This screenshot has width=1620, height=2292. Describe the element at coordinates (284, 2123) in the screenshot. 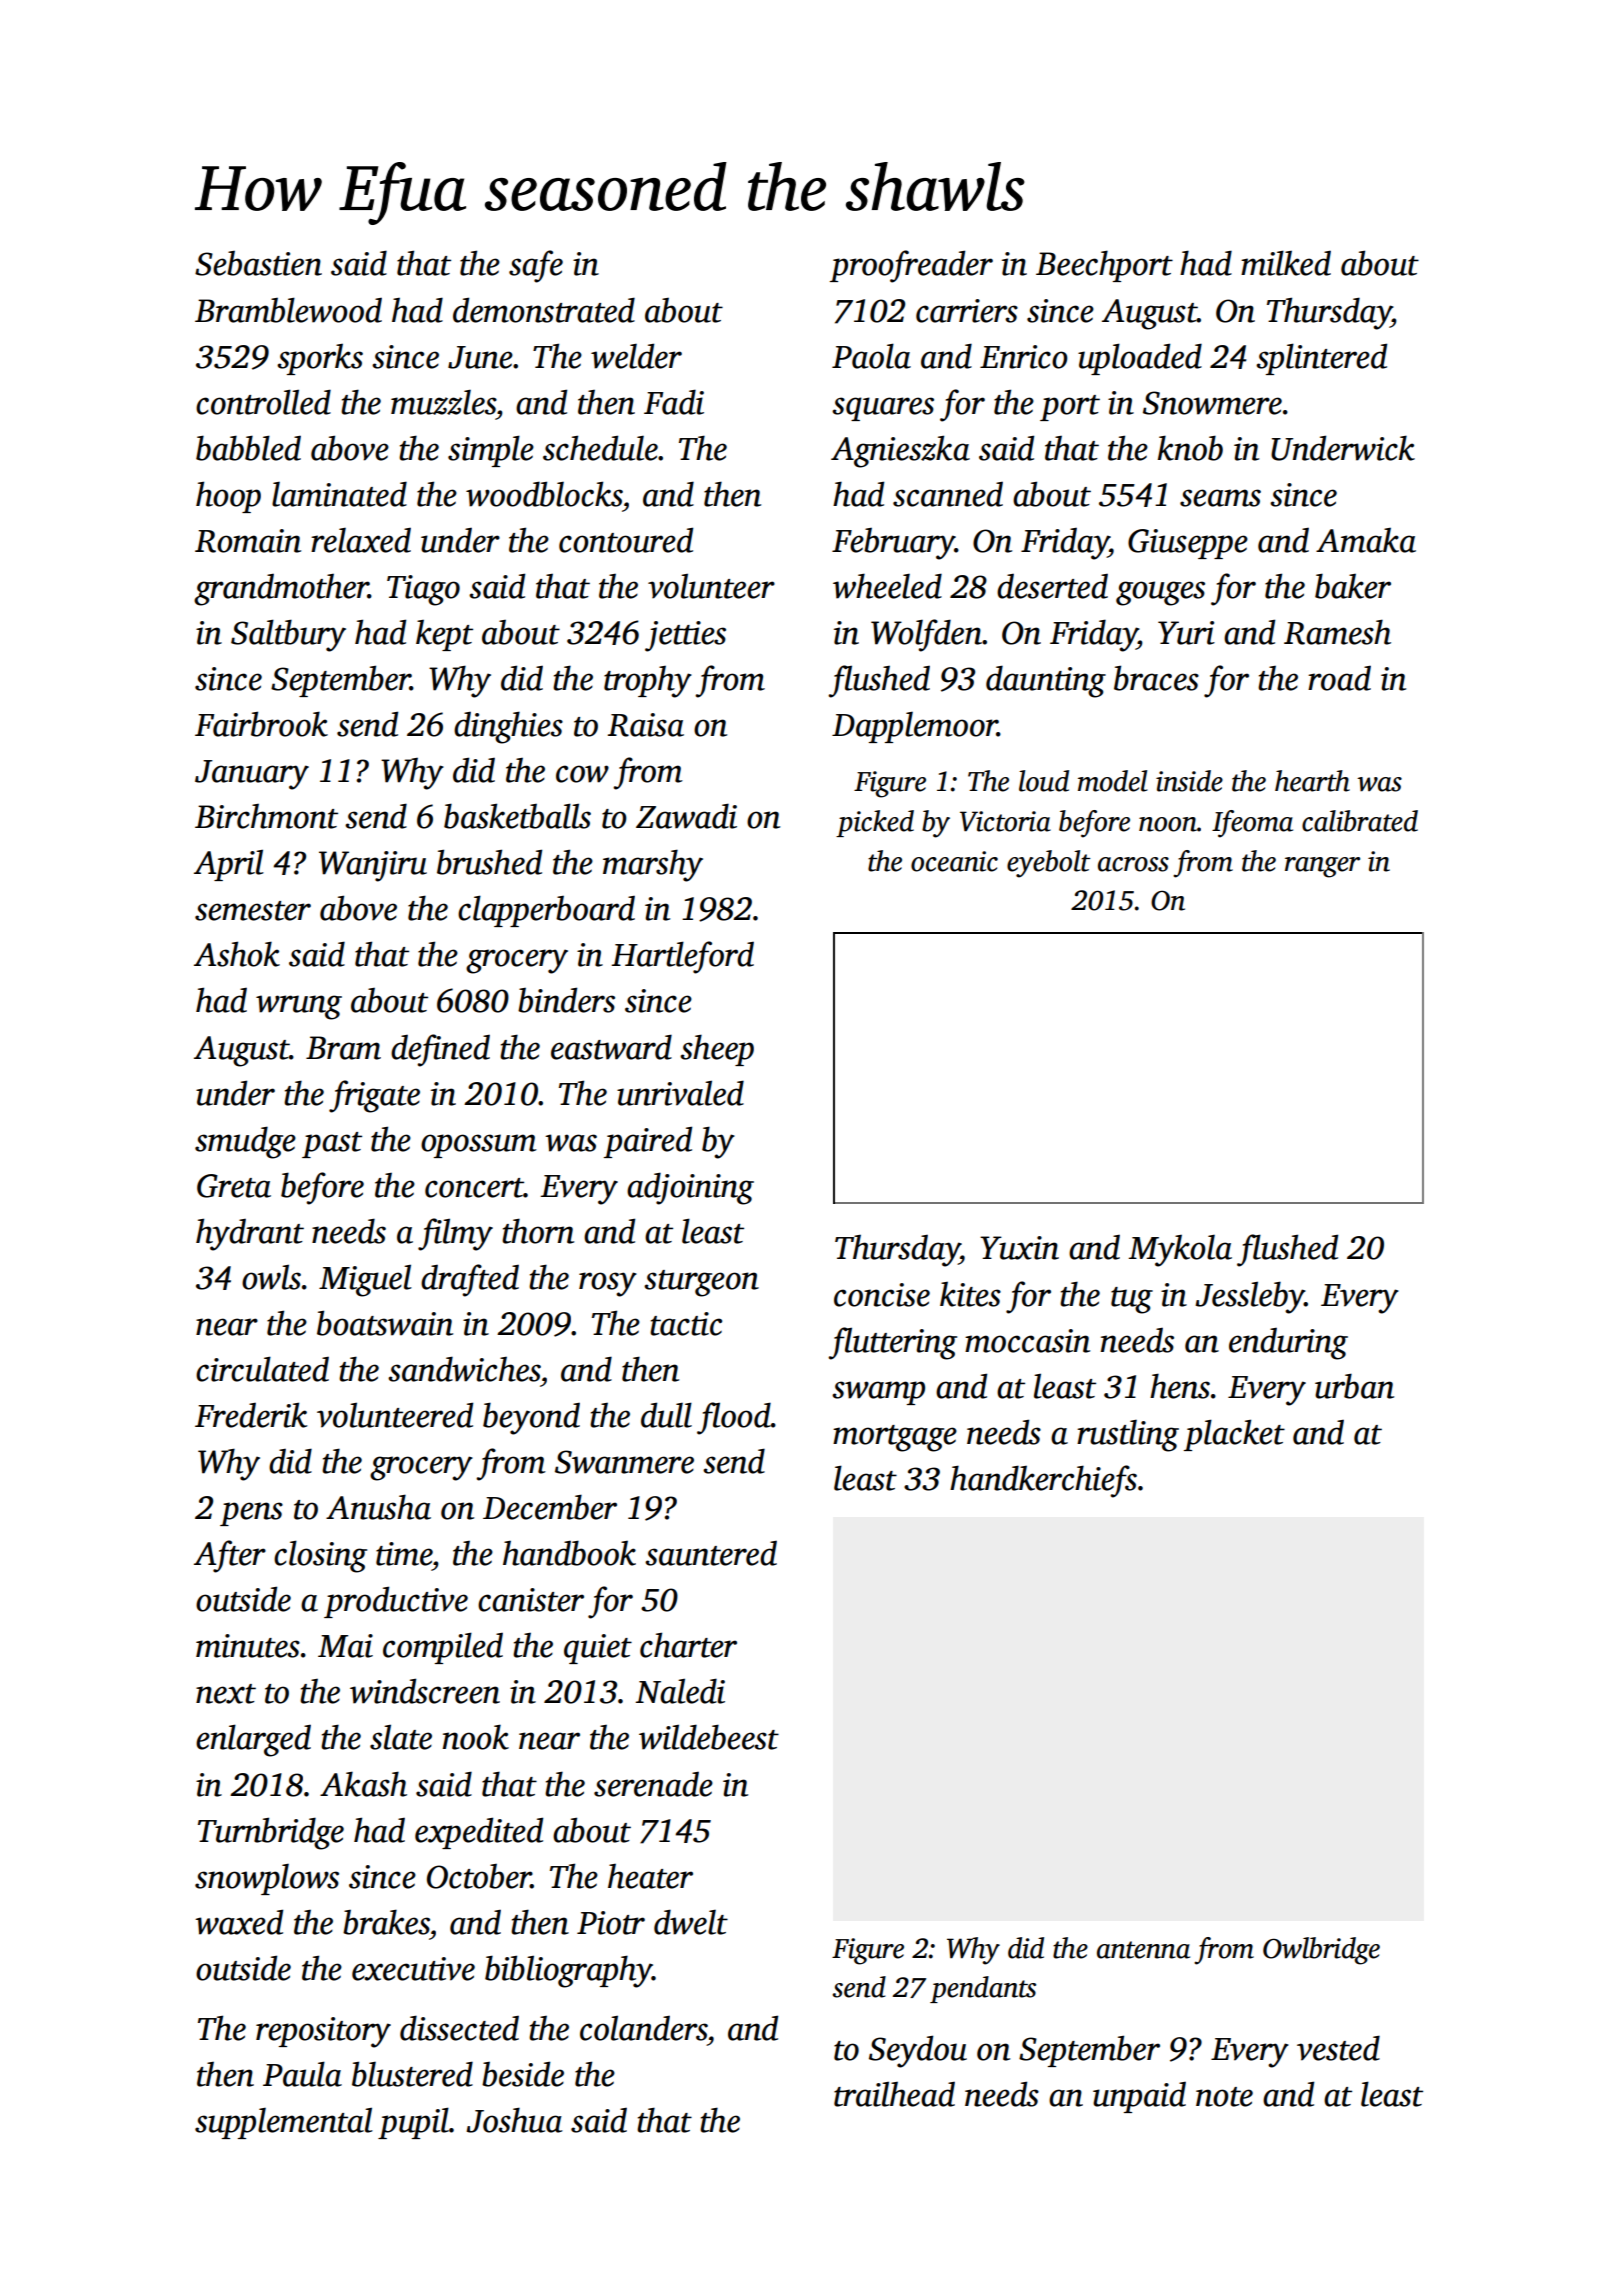

I see `supplemental` at that location.
